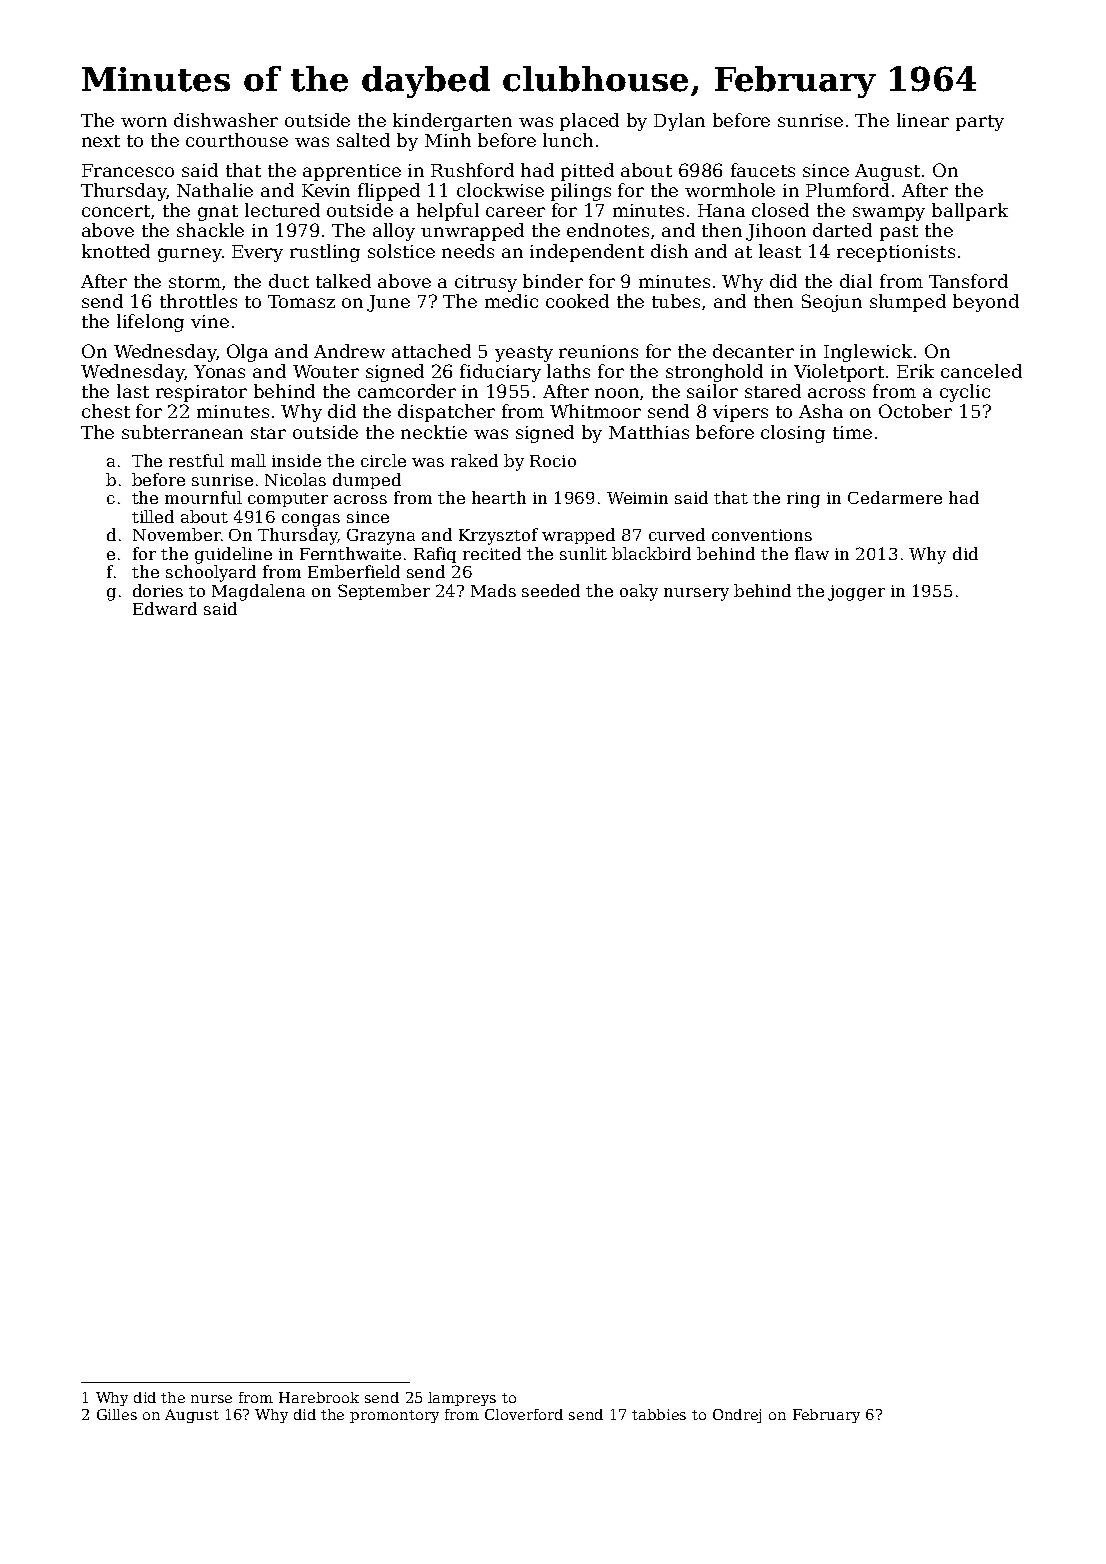  Describe the element at coordinates (737, 1416) in the image. I see `Ondrej` at that location.
